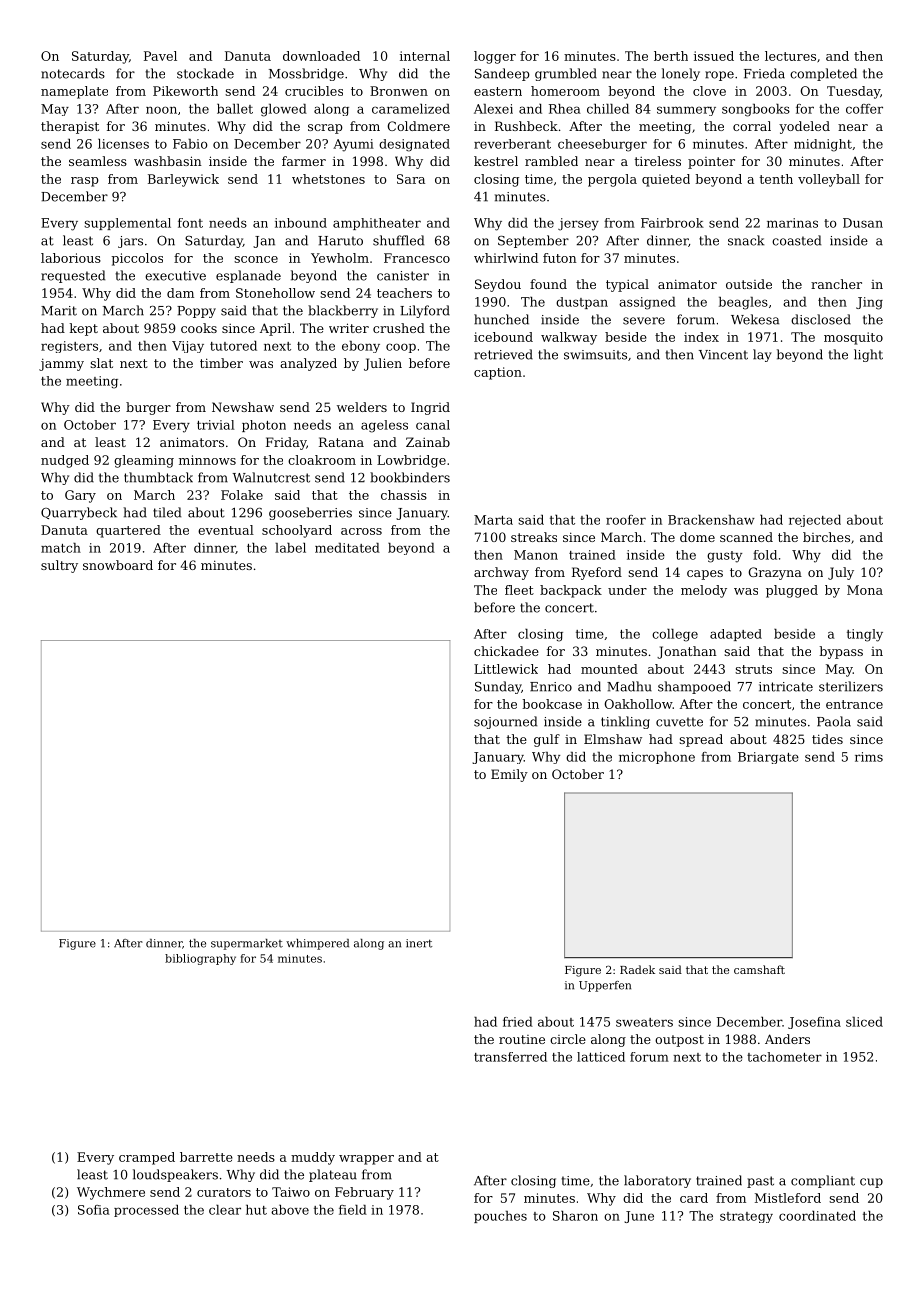 This image has width=924, height=1308. I want to click on stockade, so click(205, 73).
